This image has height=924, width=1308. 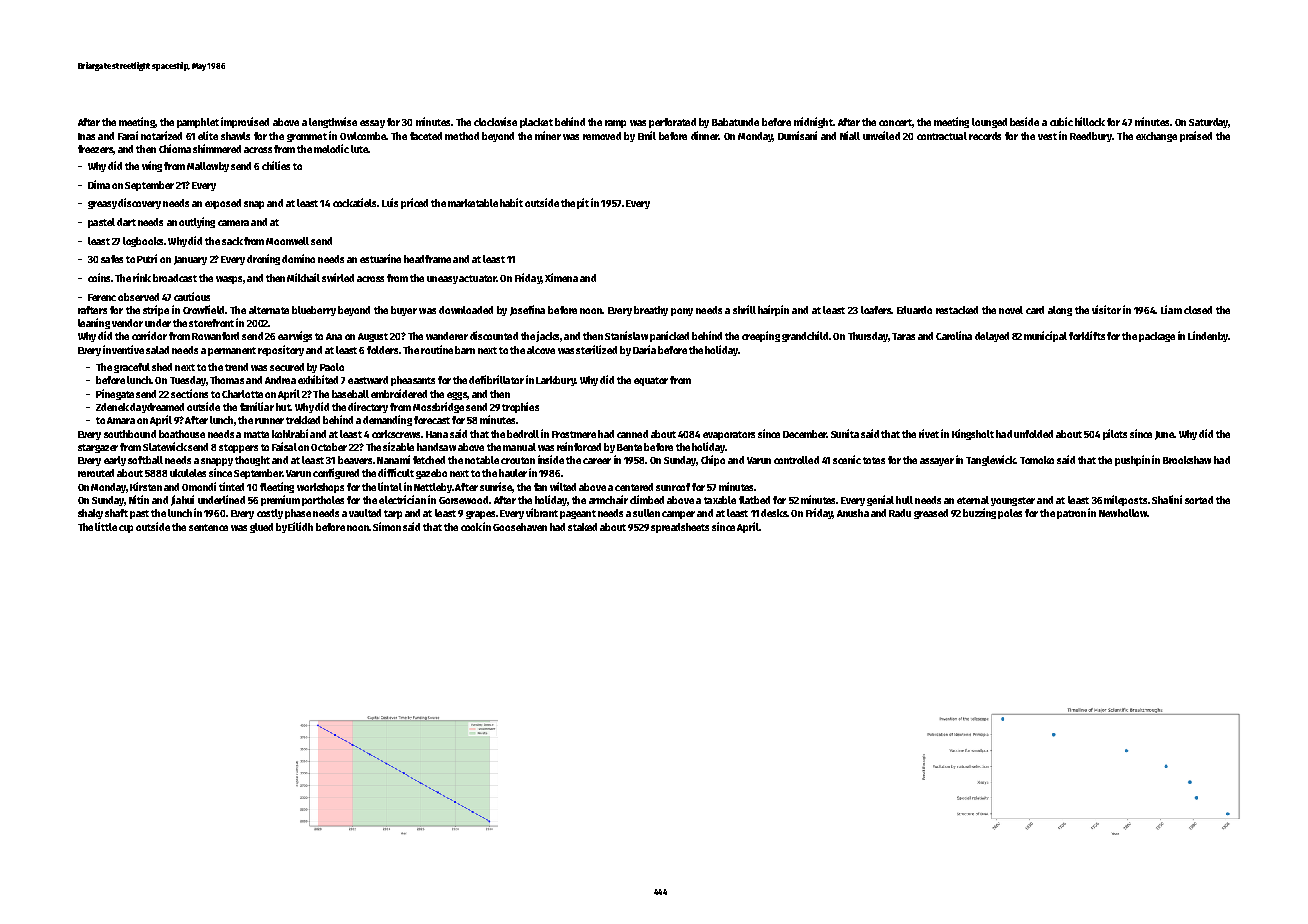 I want to click on sorted, so click(x=1199, y=500).
